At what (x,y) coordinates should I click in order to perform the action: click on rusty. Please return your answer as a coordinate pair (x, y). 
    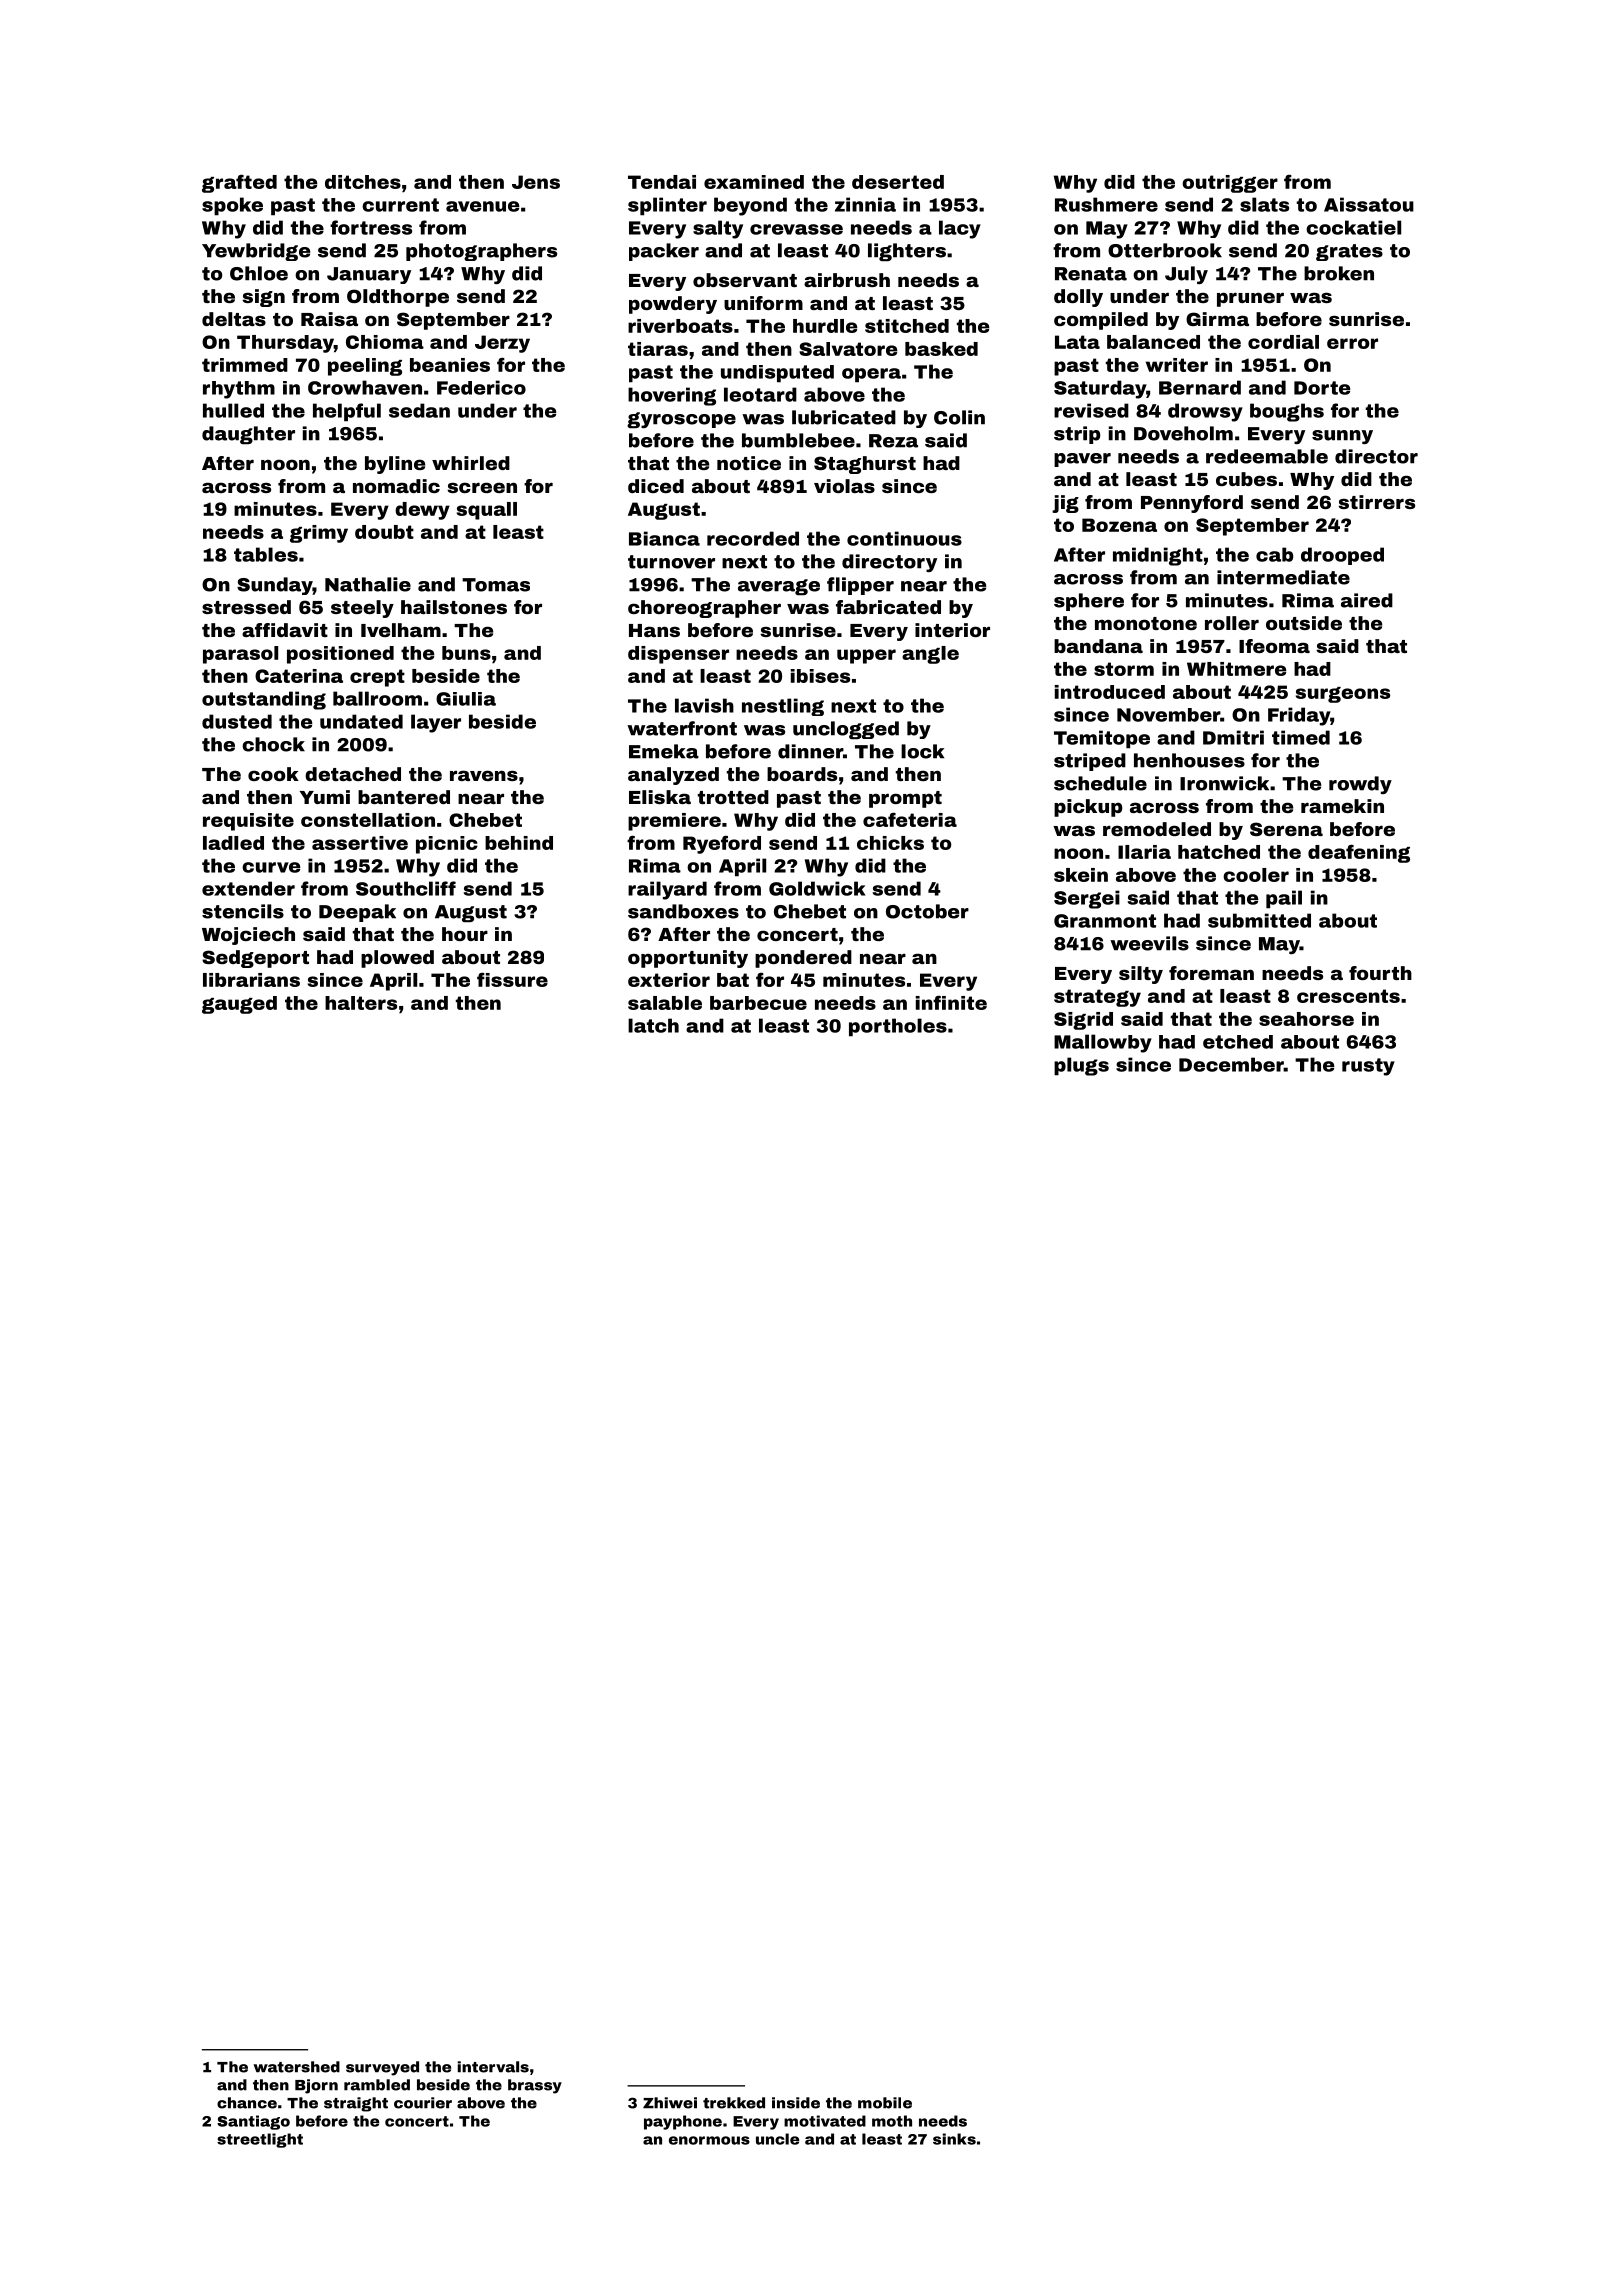
    Looking at the image, I should click on (1368, 1067).
